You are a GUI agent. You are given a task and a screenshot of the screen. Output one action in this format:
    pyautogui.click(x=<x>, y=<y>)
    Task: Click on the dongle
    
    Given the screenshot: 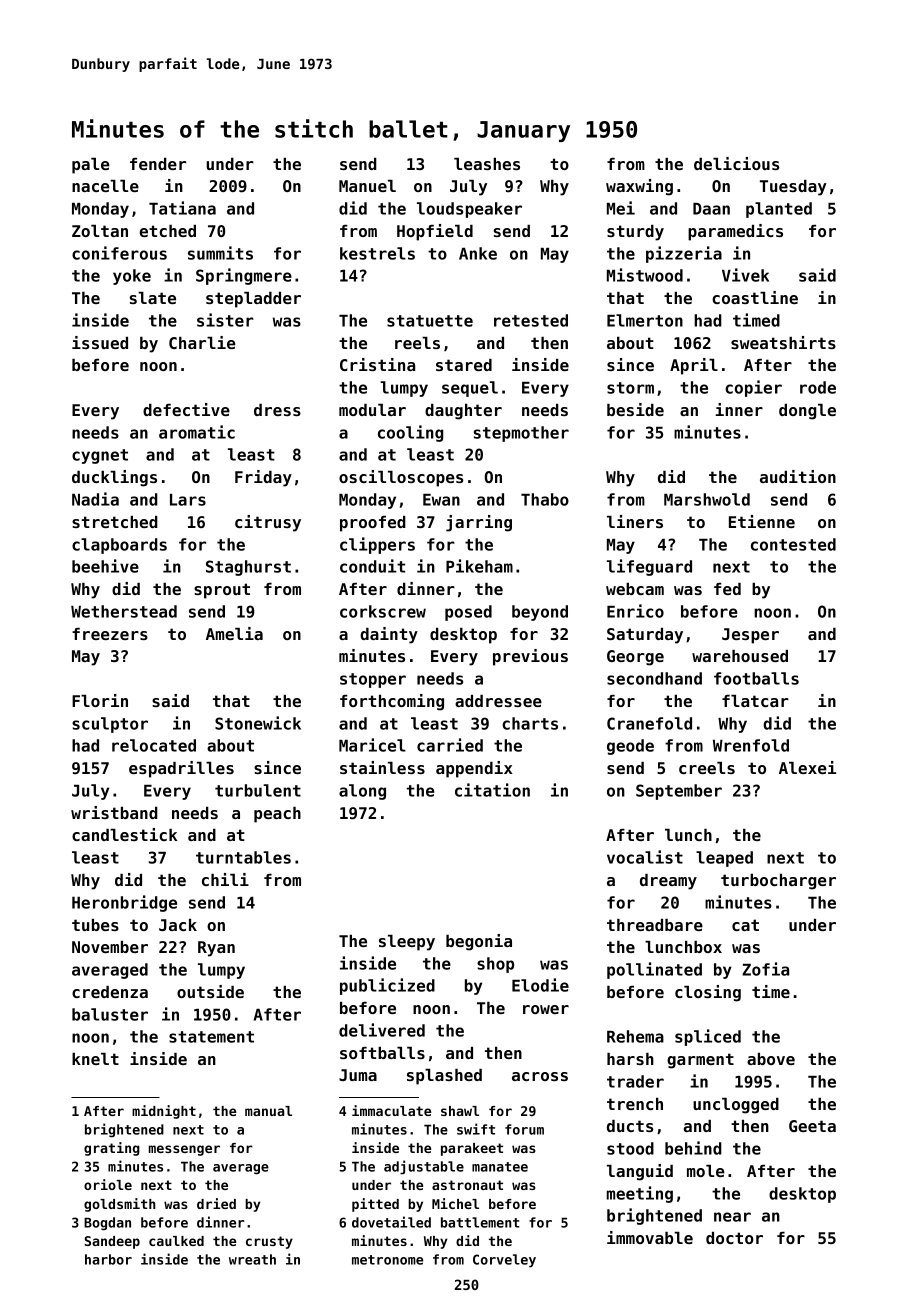 What is the action you would take?
    pyautogui.click(x=807, y=412)
